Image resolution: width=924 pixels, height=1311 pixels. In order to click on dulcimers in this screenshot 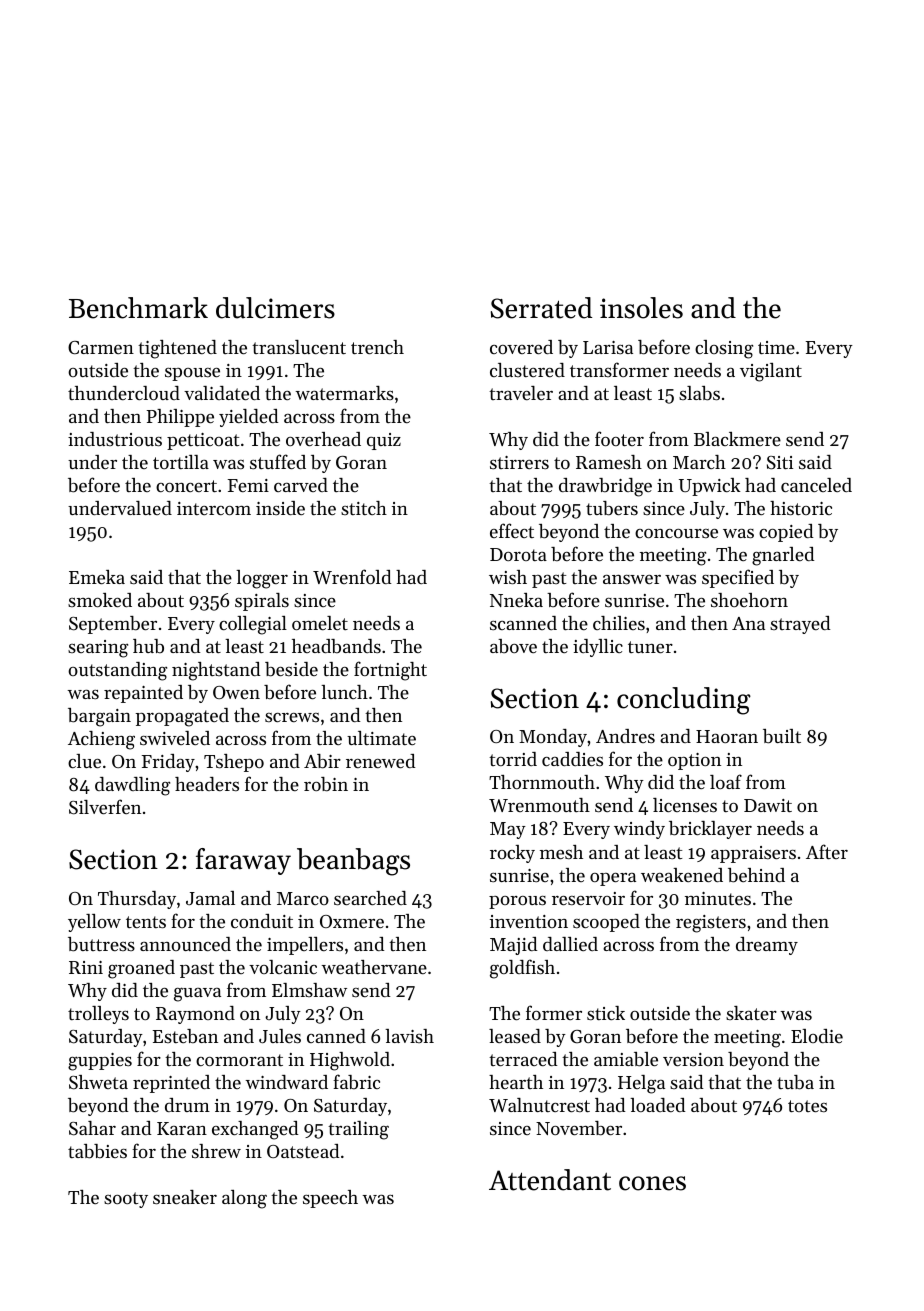, I will do `click(275, 308)`.
